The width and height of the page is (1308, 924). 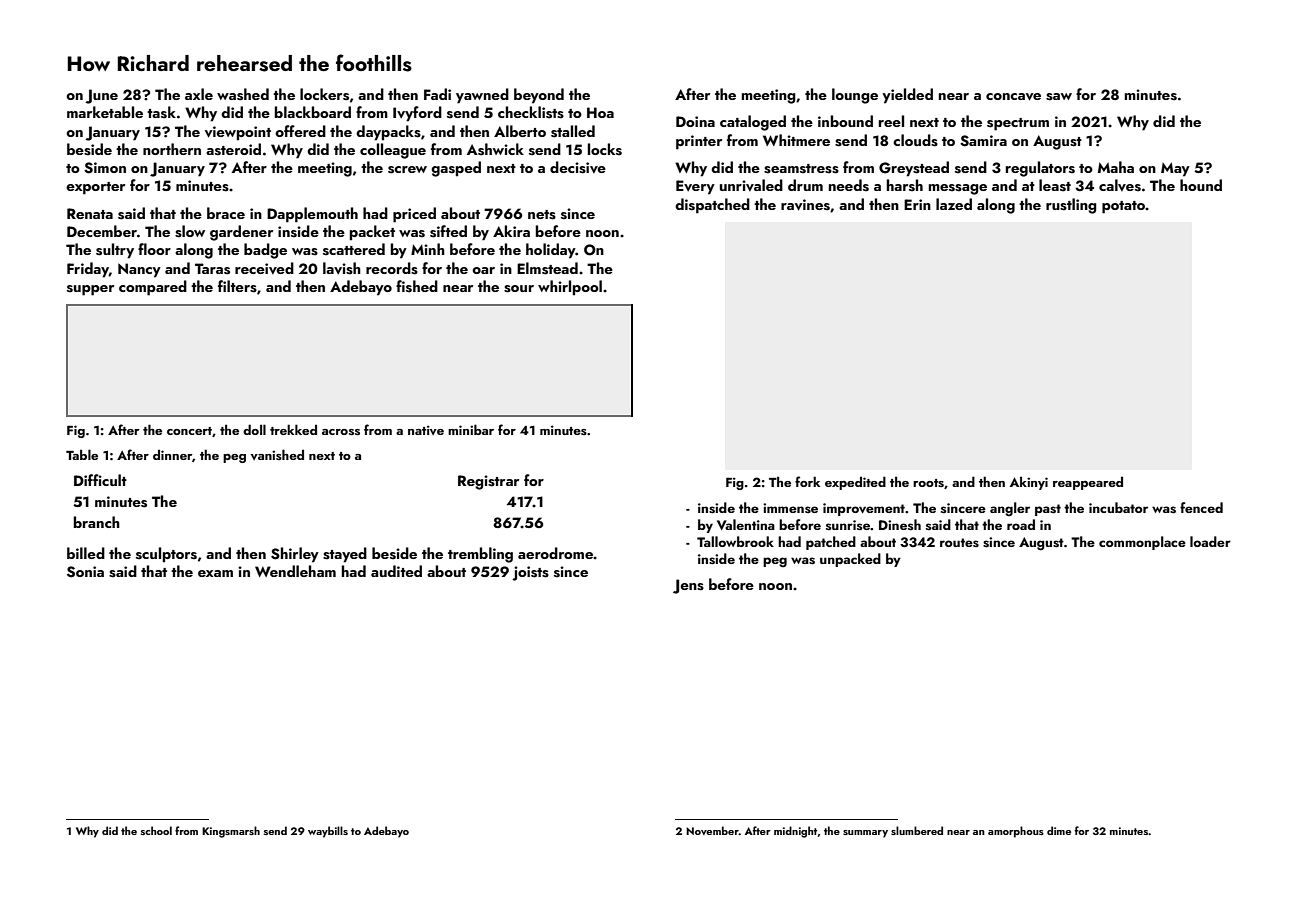 What do you see at coordinates (688, 586) in the page?
I see `Jens` at bounding box center [688, 586].
